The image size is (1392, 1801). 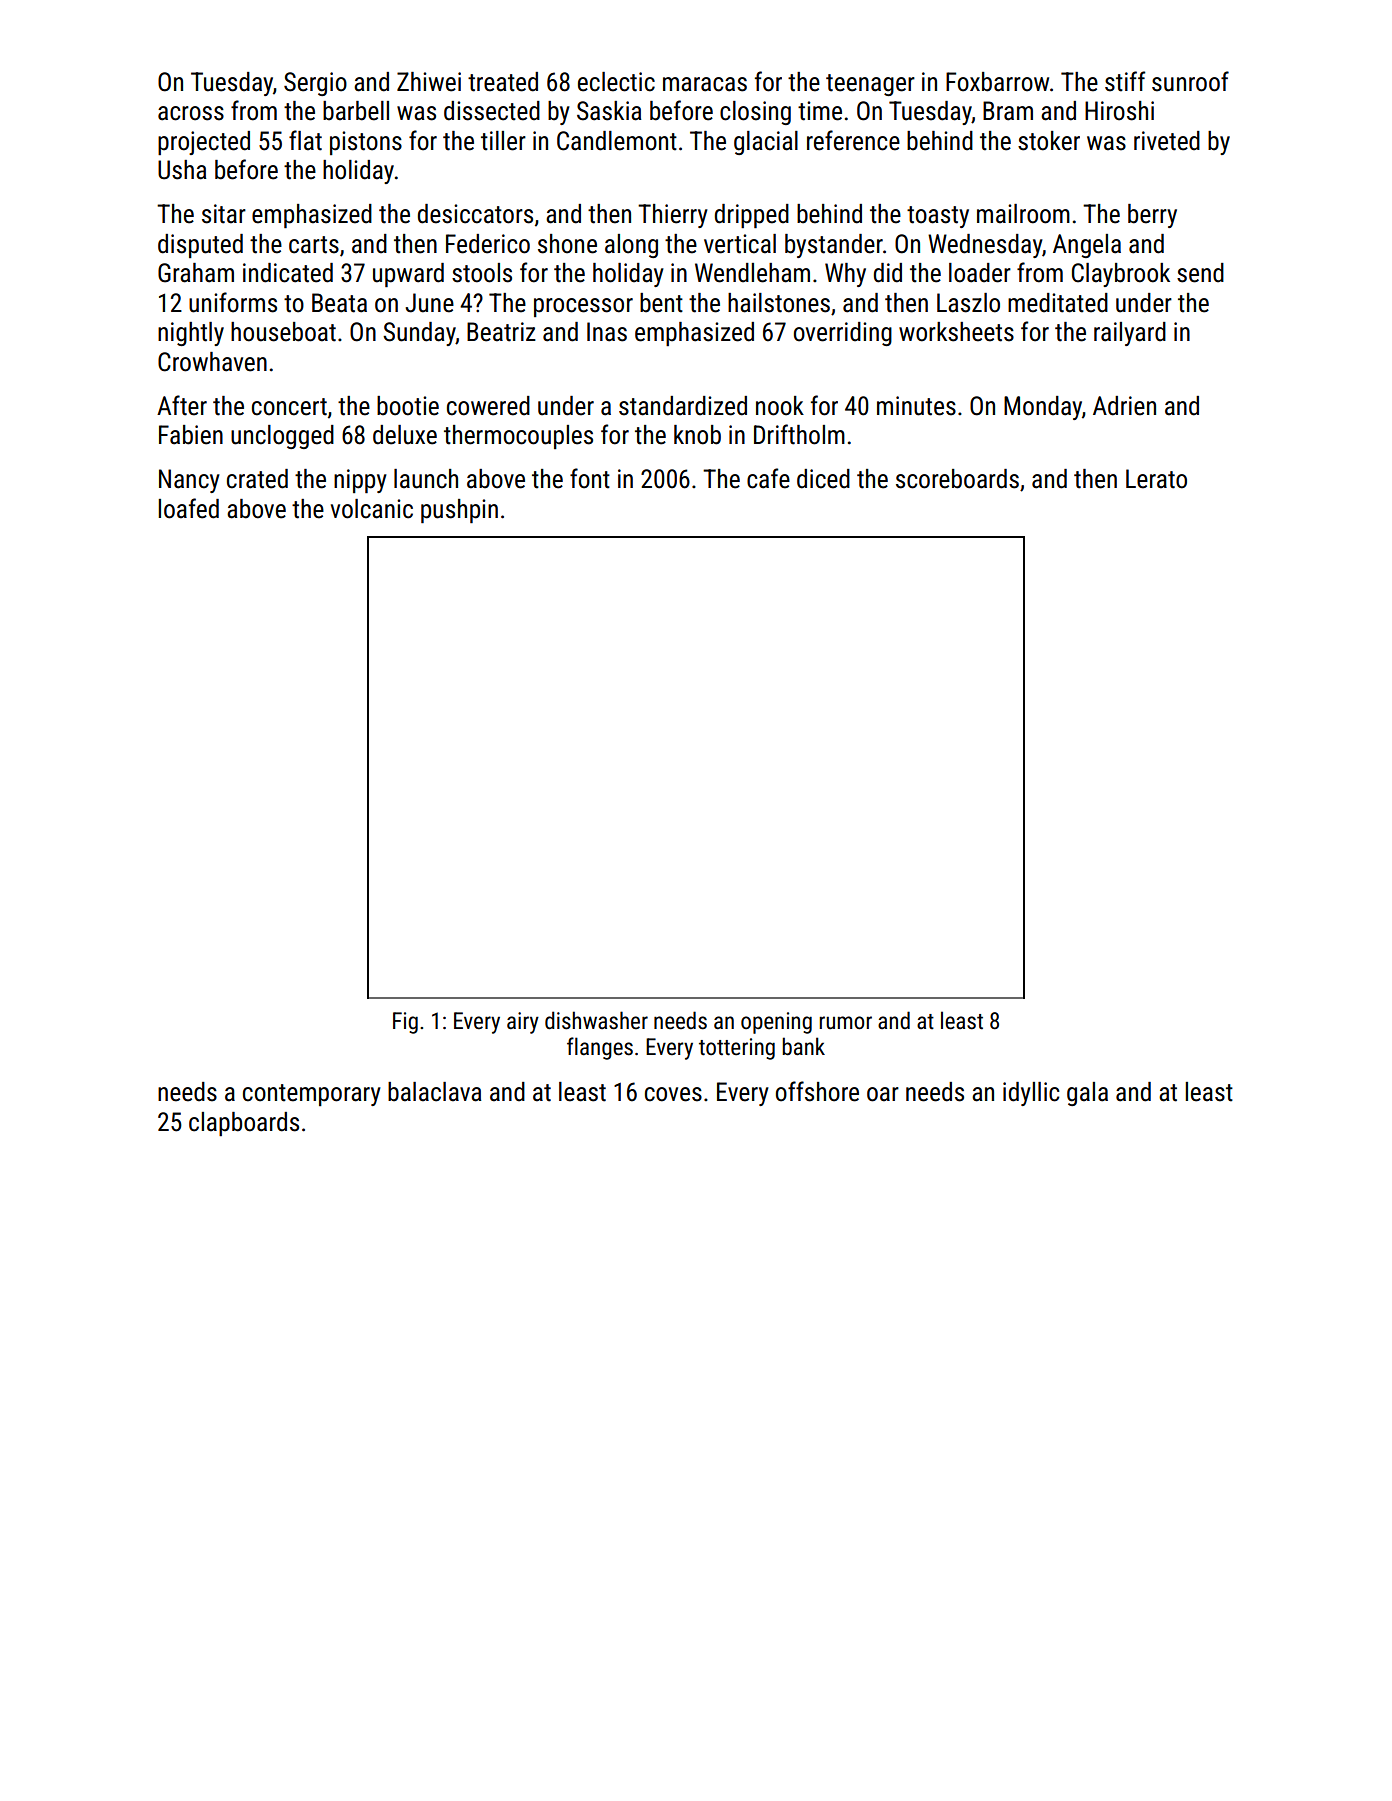 What do you see at coordinates (429, 82) in the image?
I see `Zhiwei` at bounding box center [429, 82].
